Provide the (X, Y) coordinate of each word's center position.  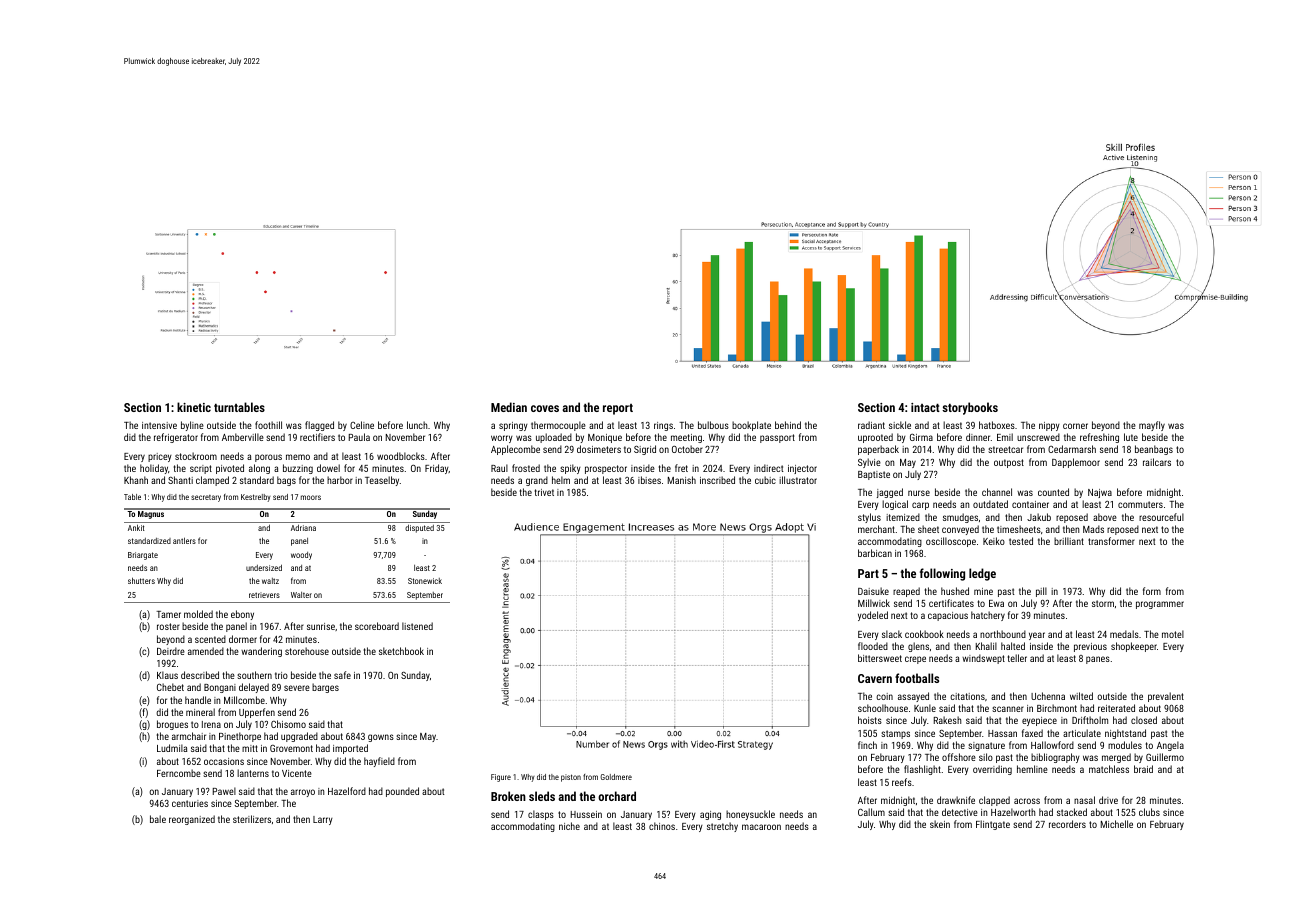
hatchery (988, 616)
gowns (381, 738)
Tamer (168, 614)
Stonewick (425, 581)
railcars (1157, 462)
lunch (417, 425)
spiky (570, 469)
